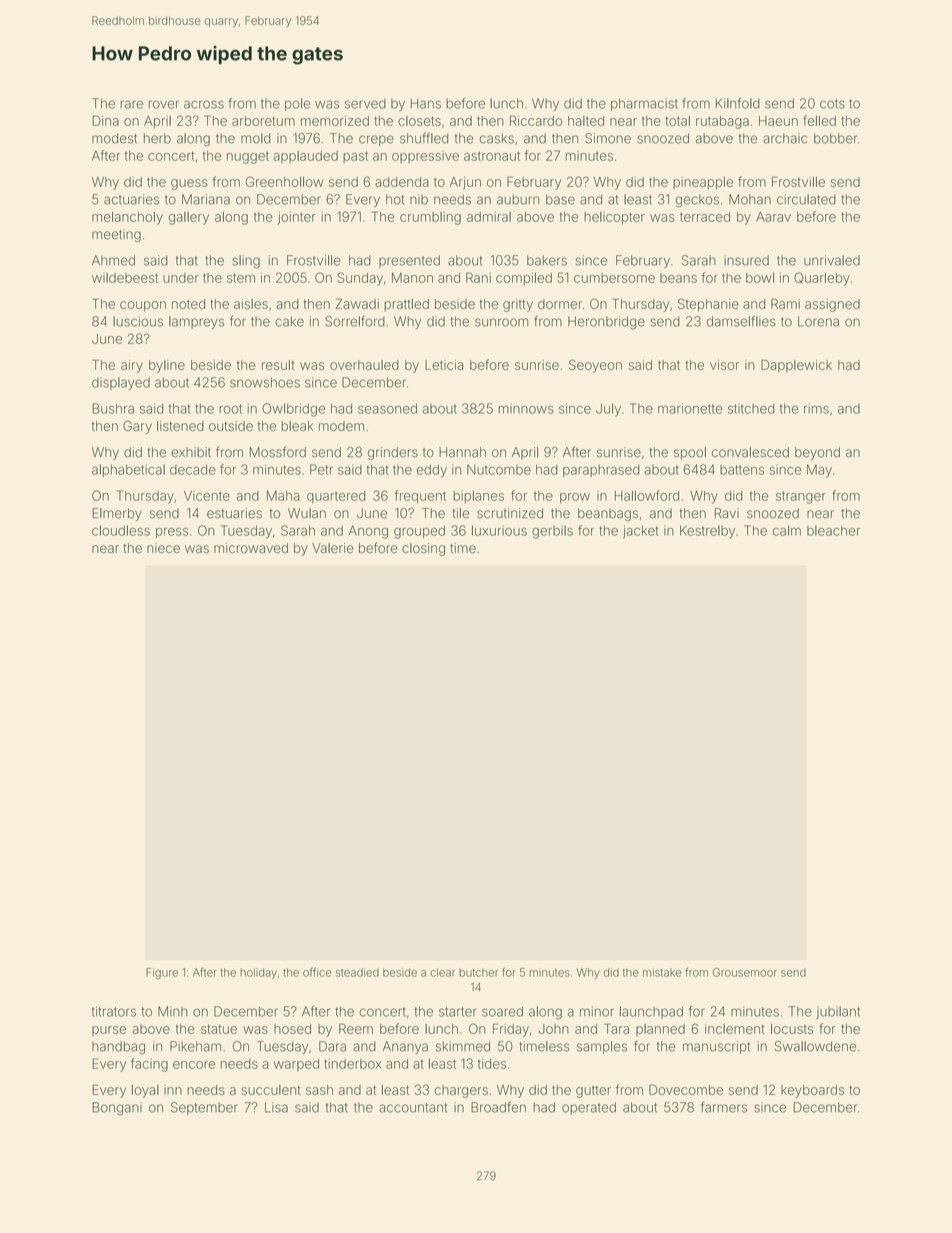  I want to click on Grousemoor, so click(745, 972).
